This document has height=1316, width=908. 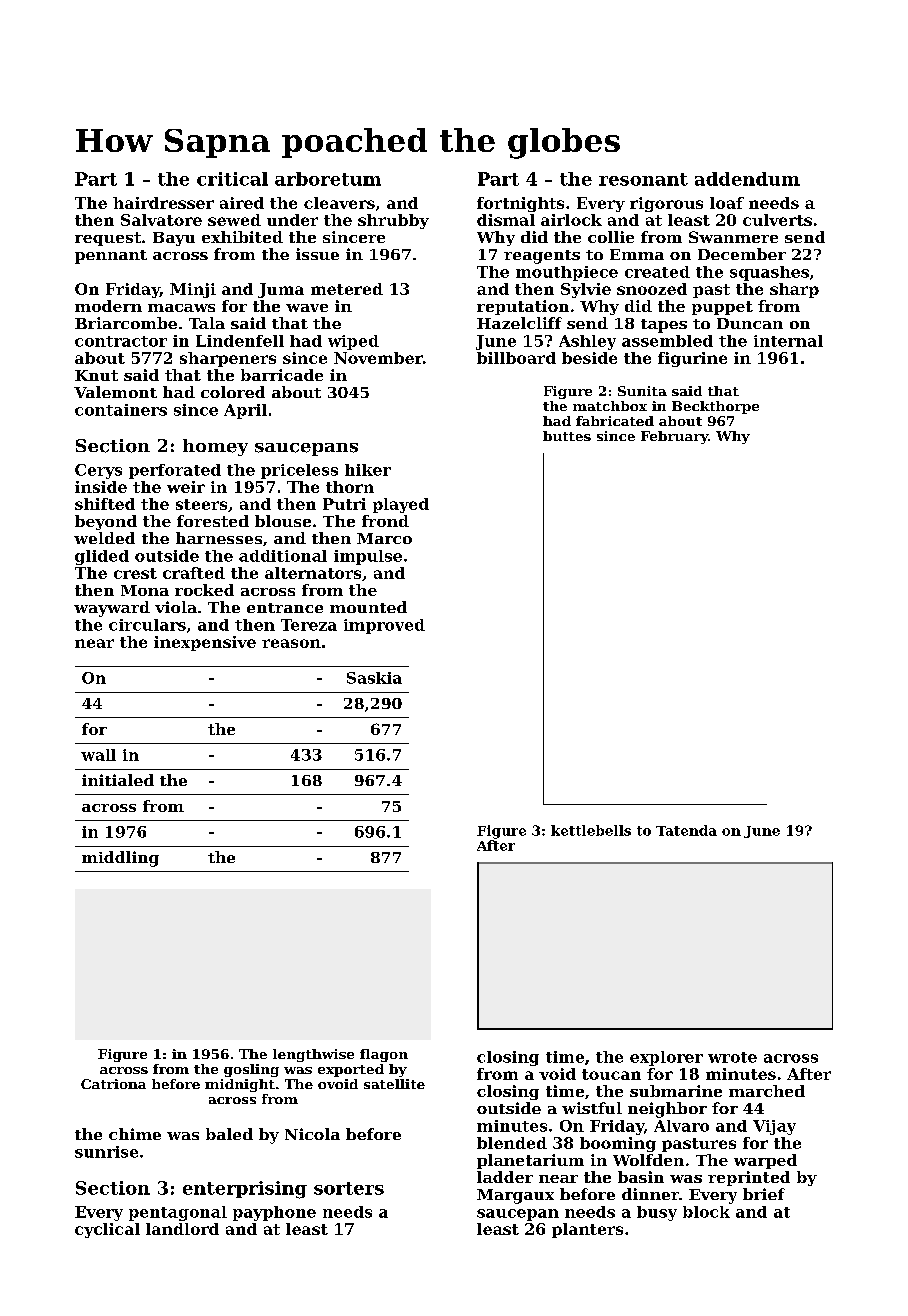 What do you see at coordinates (401, 505) in the document?
I see `played` at bounding box center [401, 505].
